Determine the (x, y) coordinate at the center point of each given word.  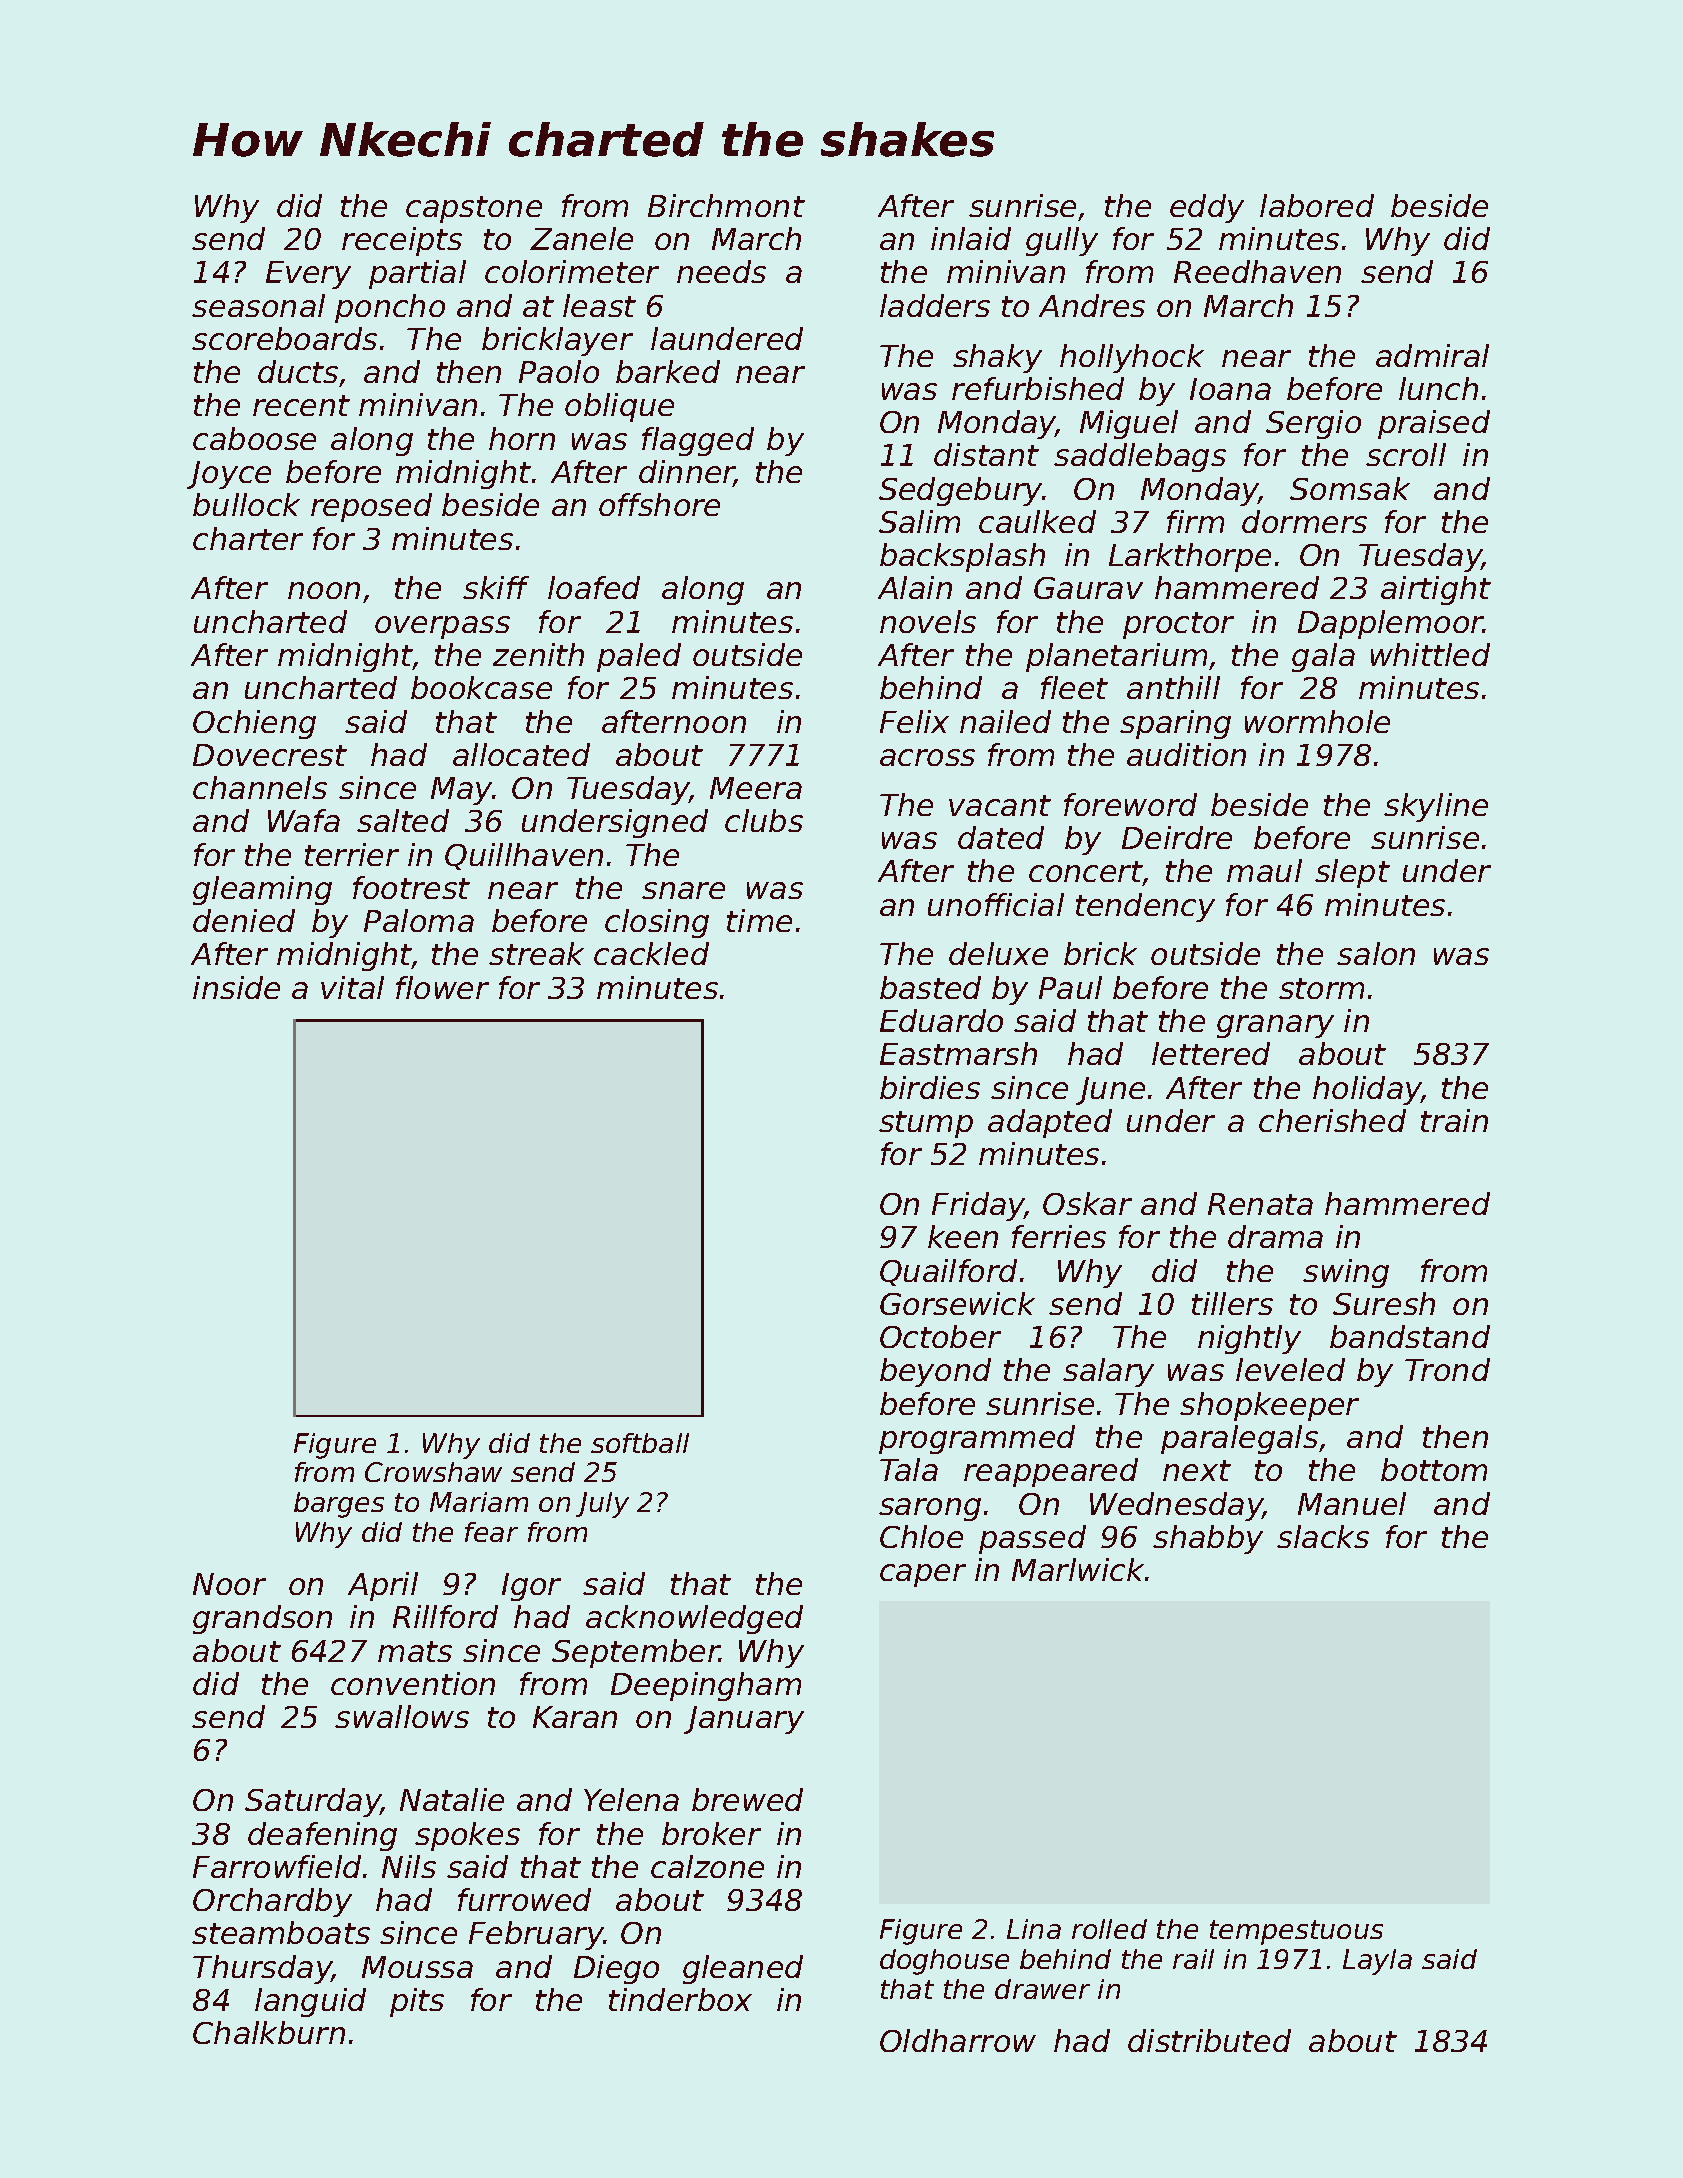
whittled (1430, 654)
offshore (659, 504)
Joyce (229, 475)
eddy (1207, 208)
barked (668, 371)
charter (248, 538)
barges (339, 1505)
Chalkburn (269, 2032)
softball (640, 1443)
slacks (1323, 1536)
